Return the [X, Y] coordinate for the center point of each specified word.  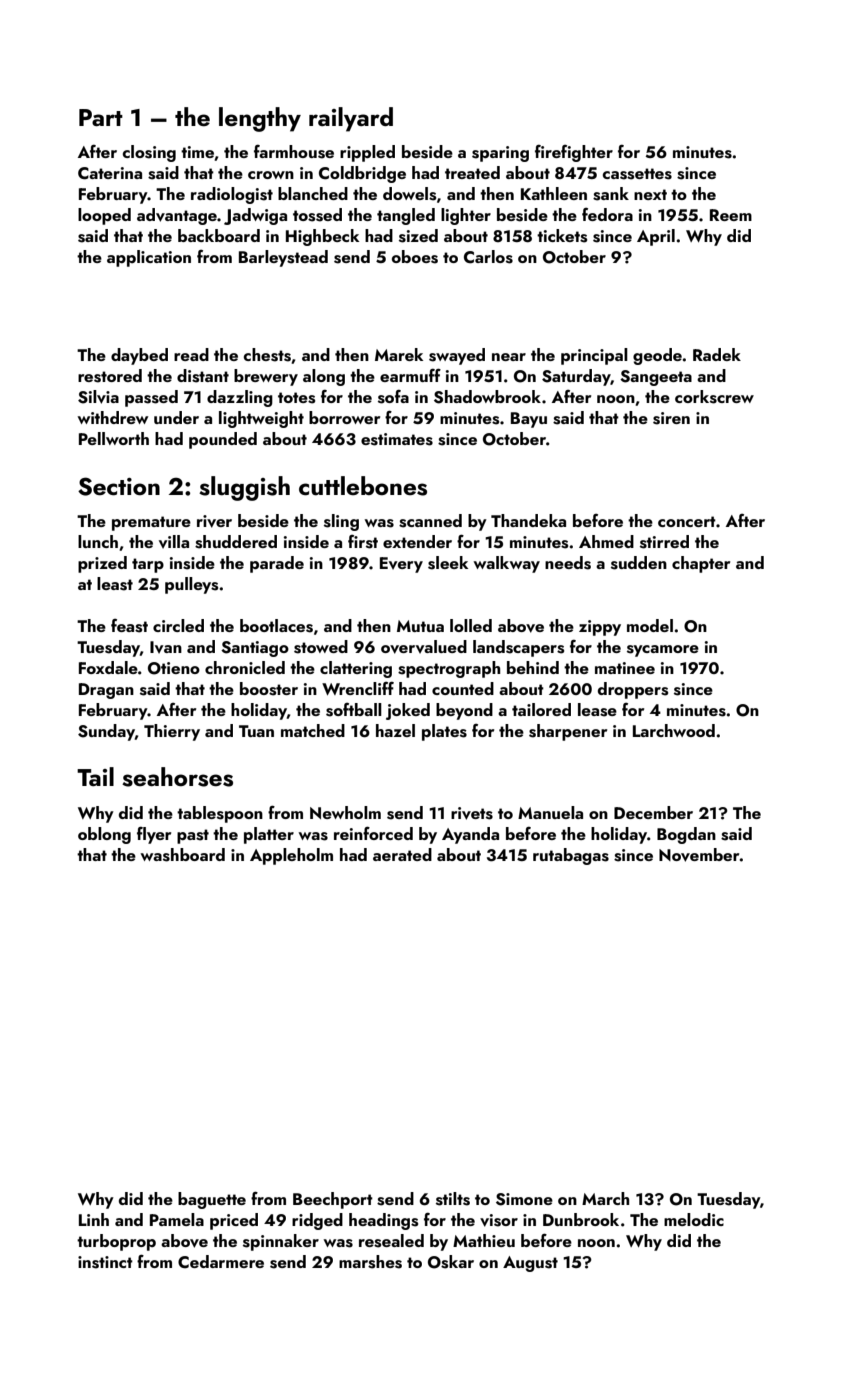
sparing [500, 154]
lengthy [260, 119]
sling [341, 522]
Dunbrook [581, 1219]
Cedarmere [221, 1262]
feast [129, 626]
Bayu [529, 420]
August [530, 1264]
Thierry [172, 732]
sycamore [663, 651]
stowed [321, 647]
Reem [731, 215]
